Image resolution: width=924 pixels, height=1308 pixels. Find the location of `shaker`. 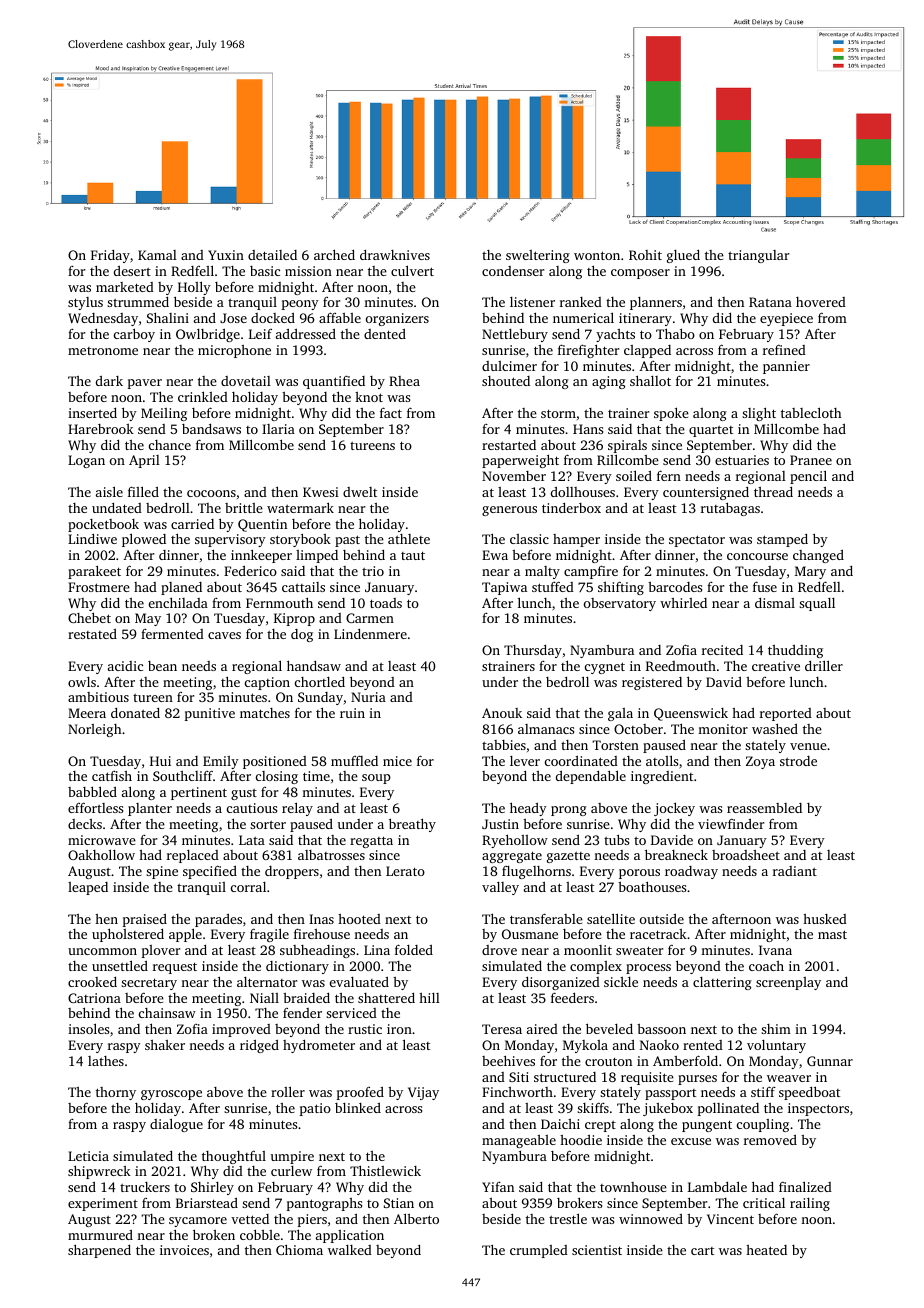

shaker is located at coordinates (165, 1045).
